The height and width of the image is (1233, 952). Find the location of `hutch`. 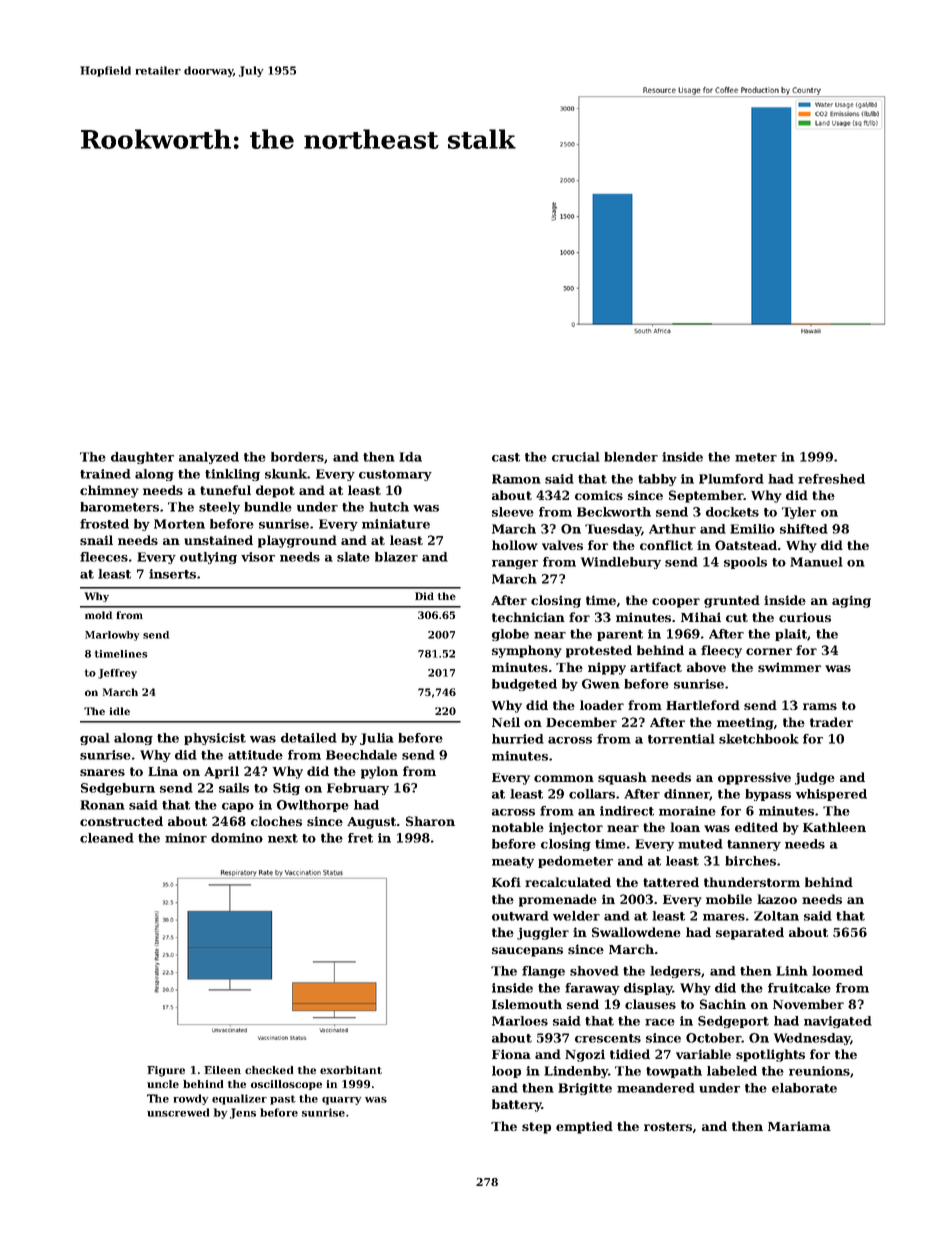

hutch is located at coordinates (389, 507).
